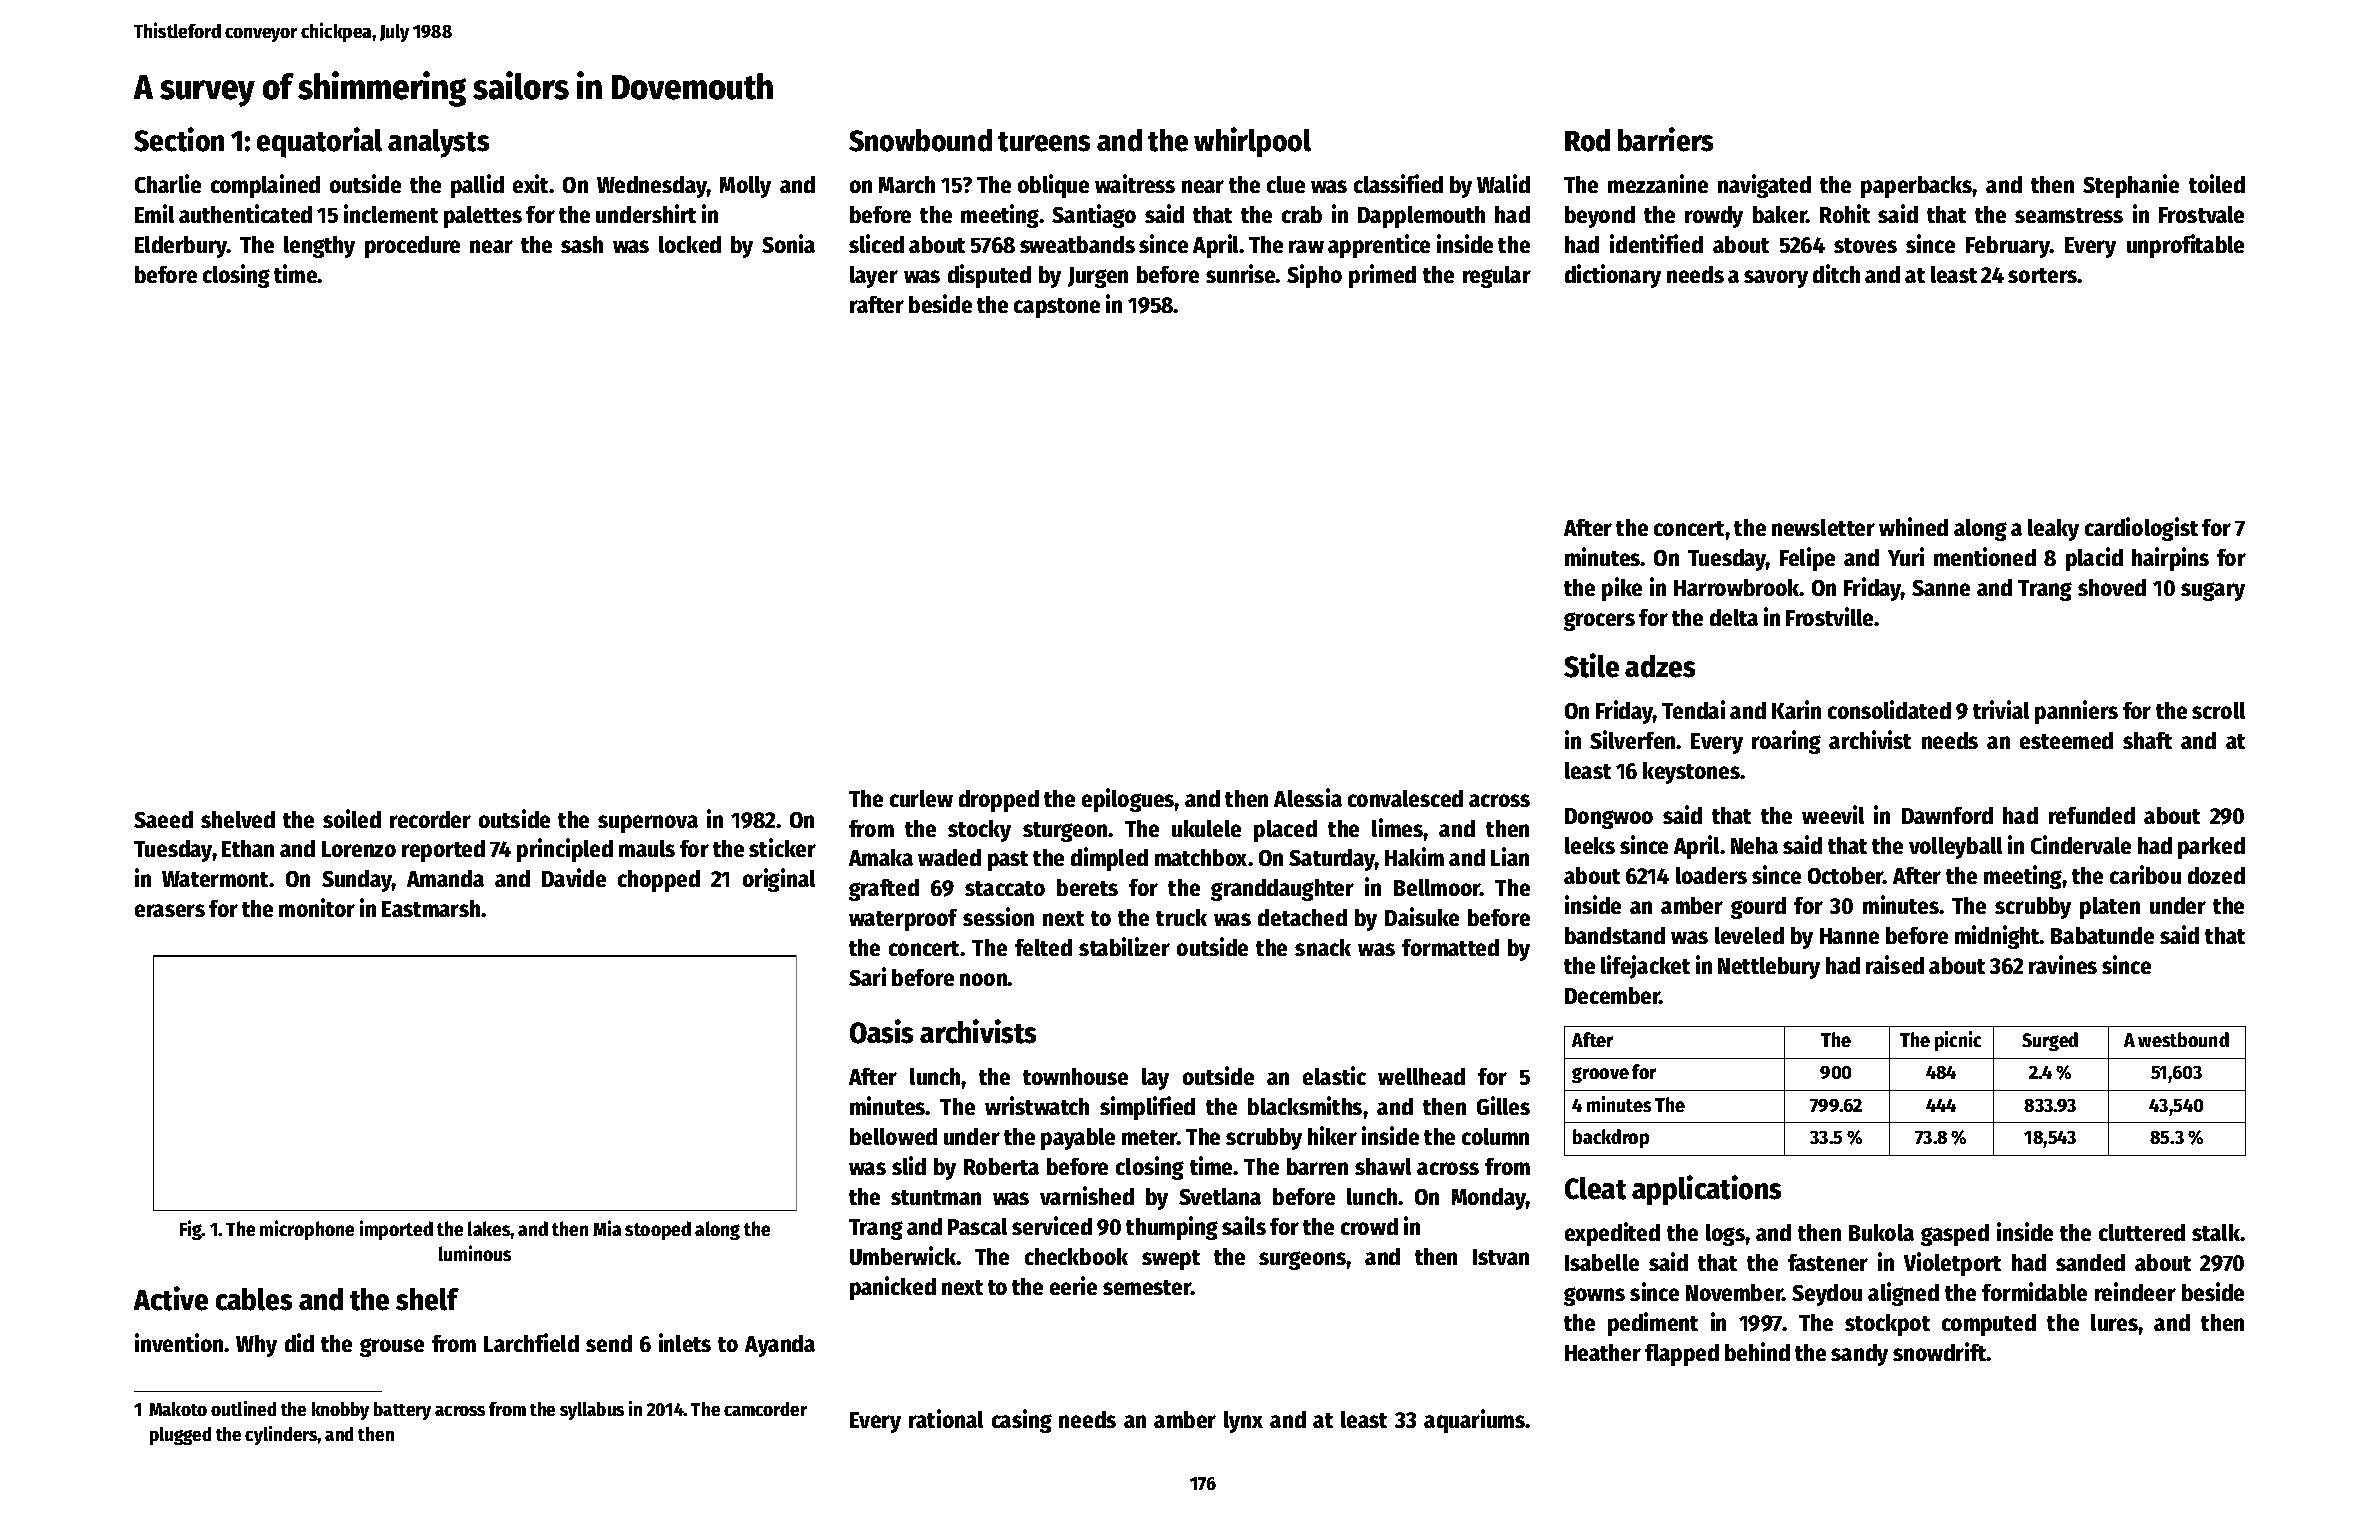 Image resolution: width=2380 pixels, height=1540 pixels. I want to click on exit, so click(531, 183).
